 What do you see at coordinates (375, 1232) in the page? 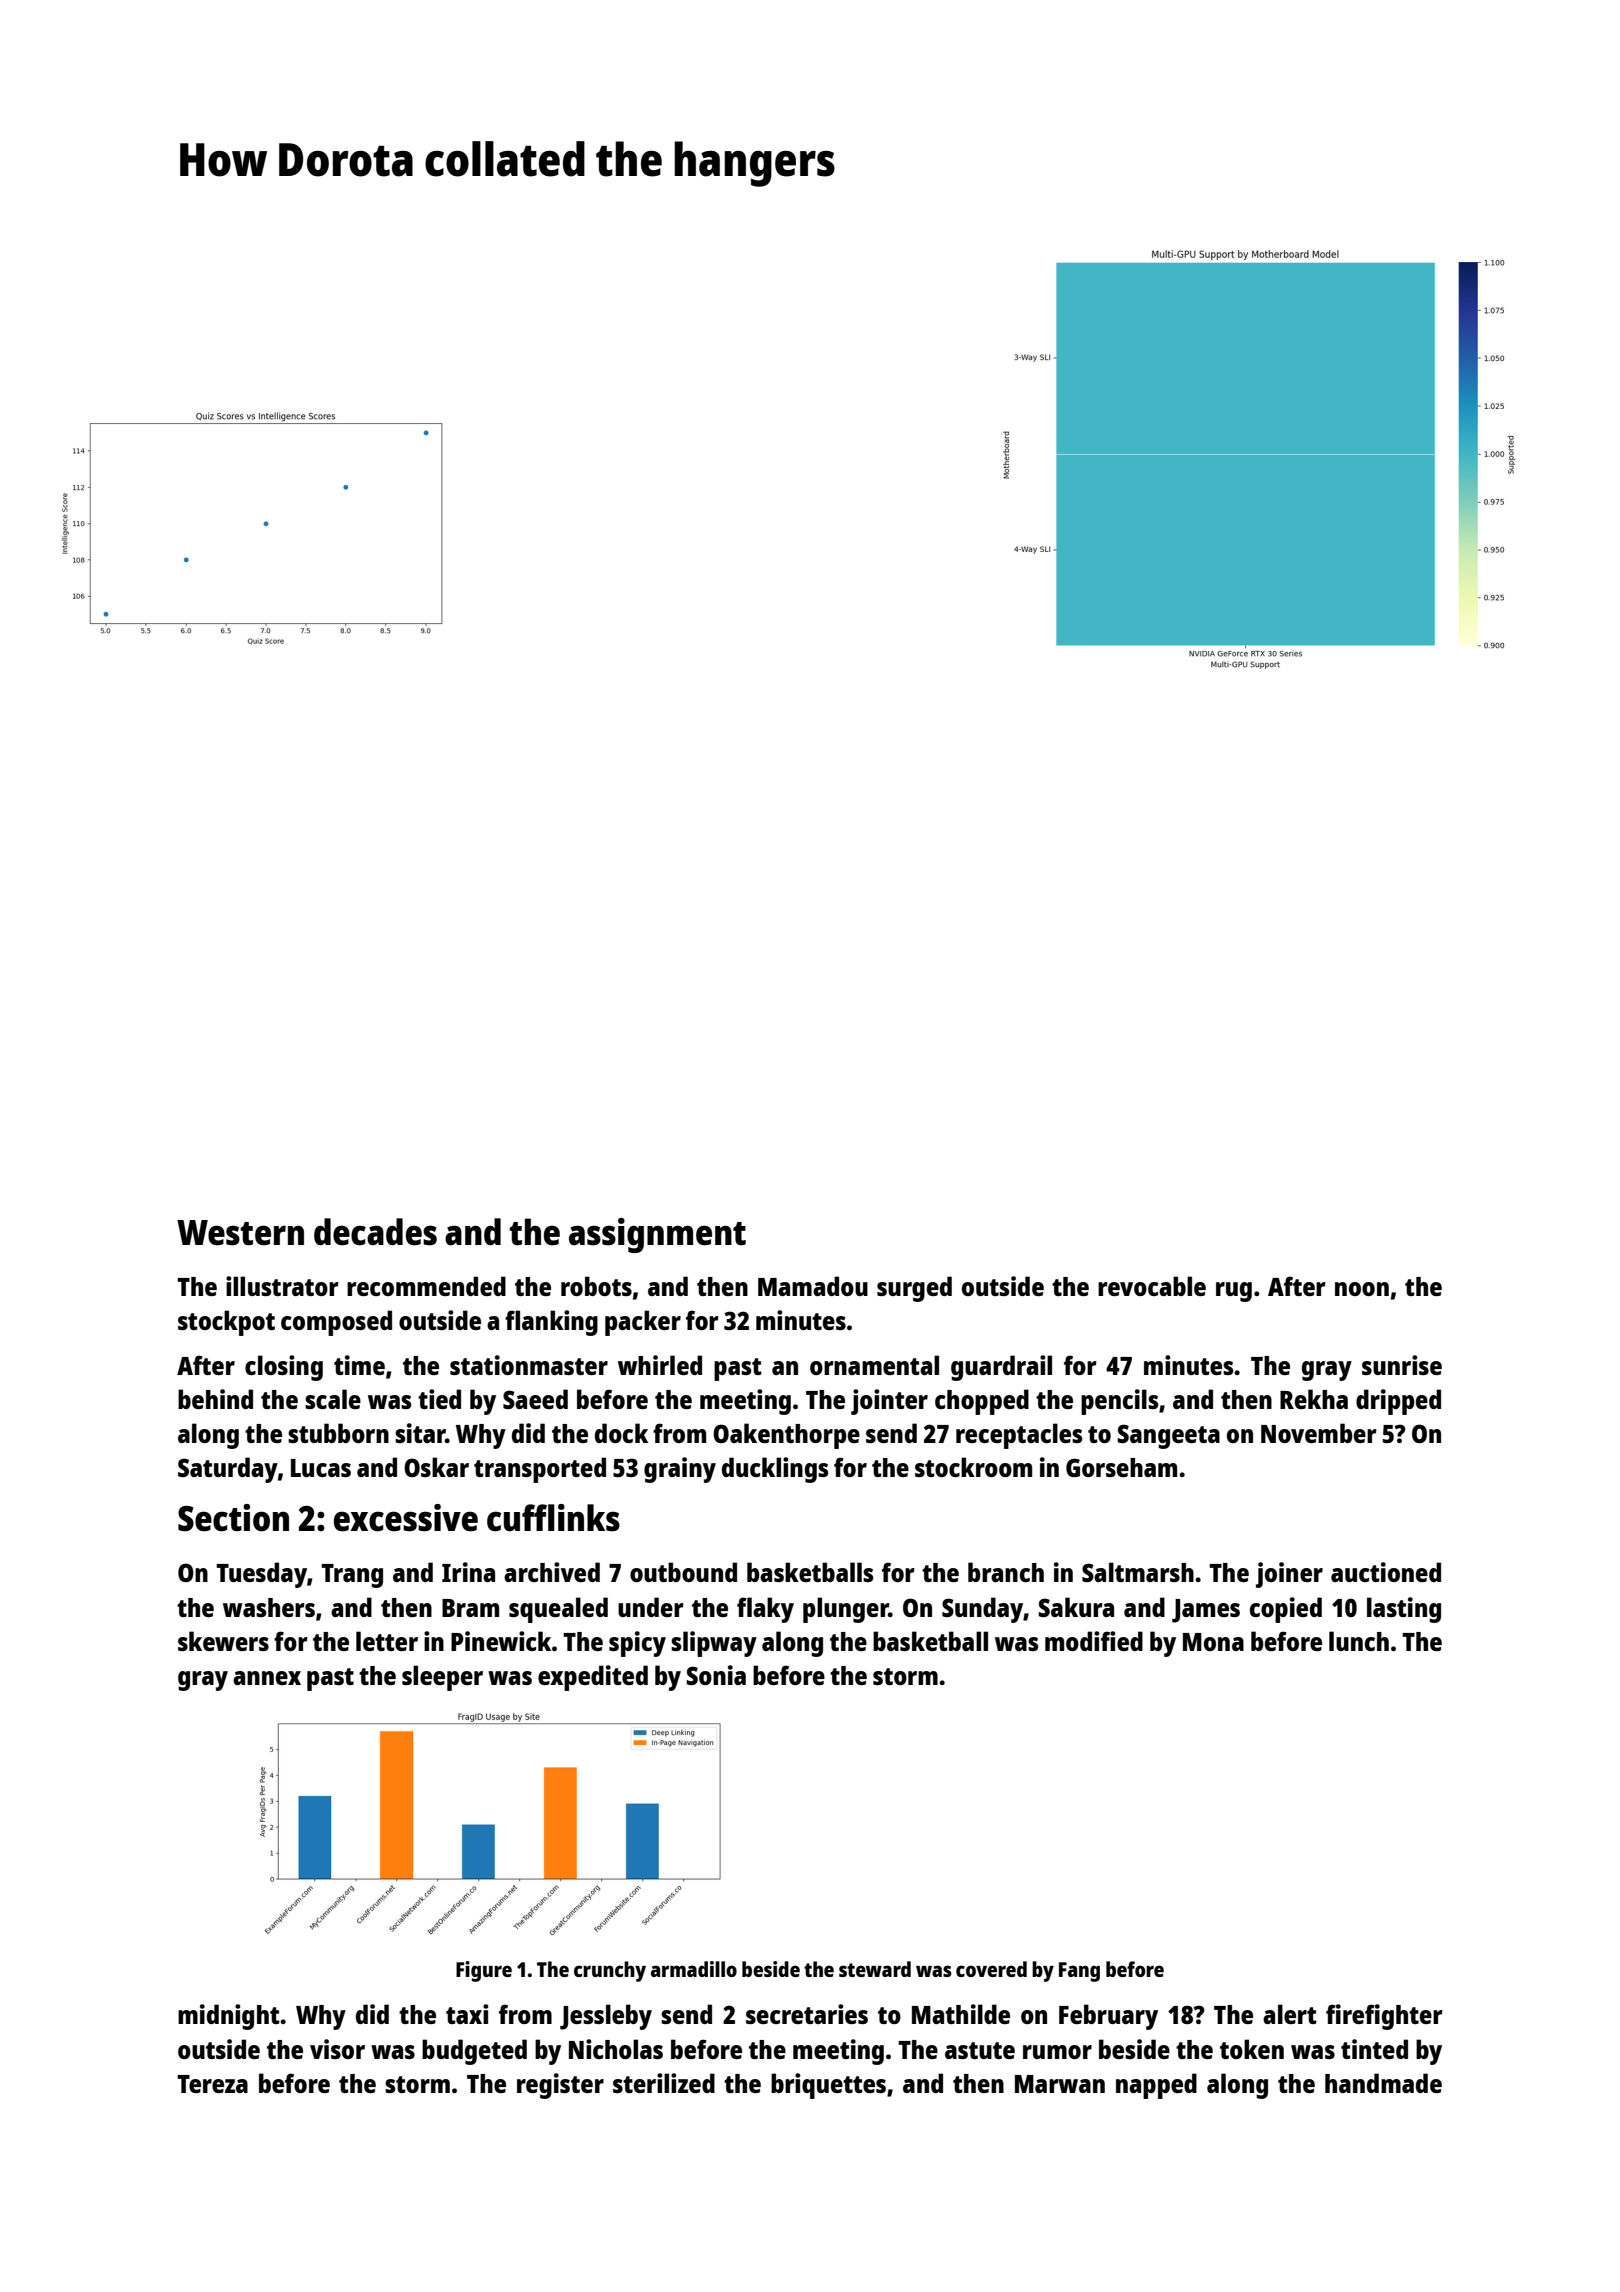
I see `decades` at bounding box center [375, 1232].
